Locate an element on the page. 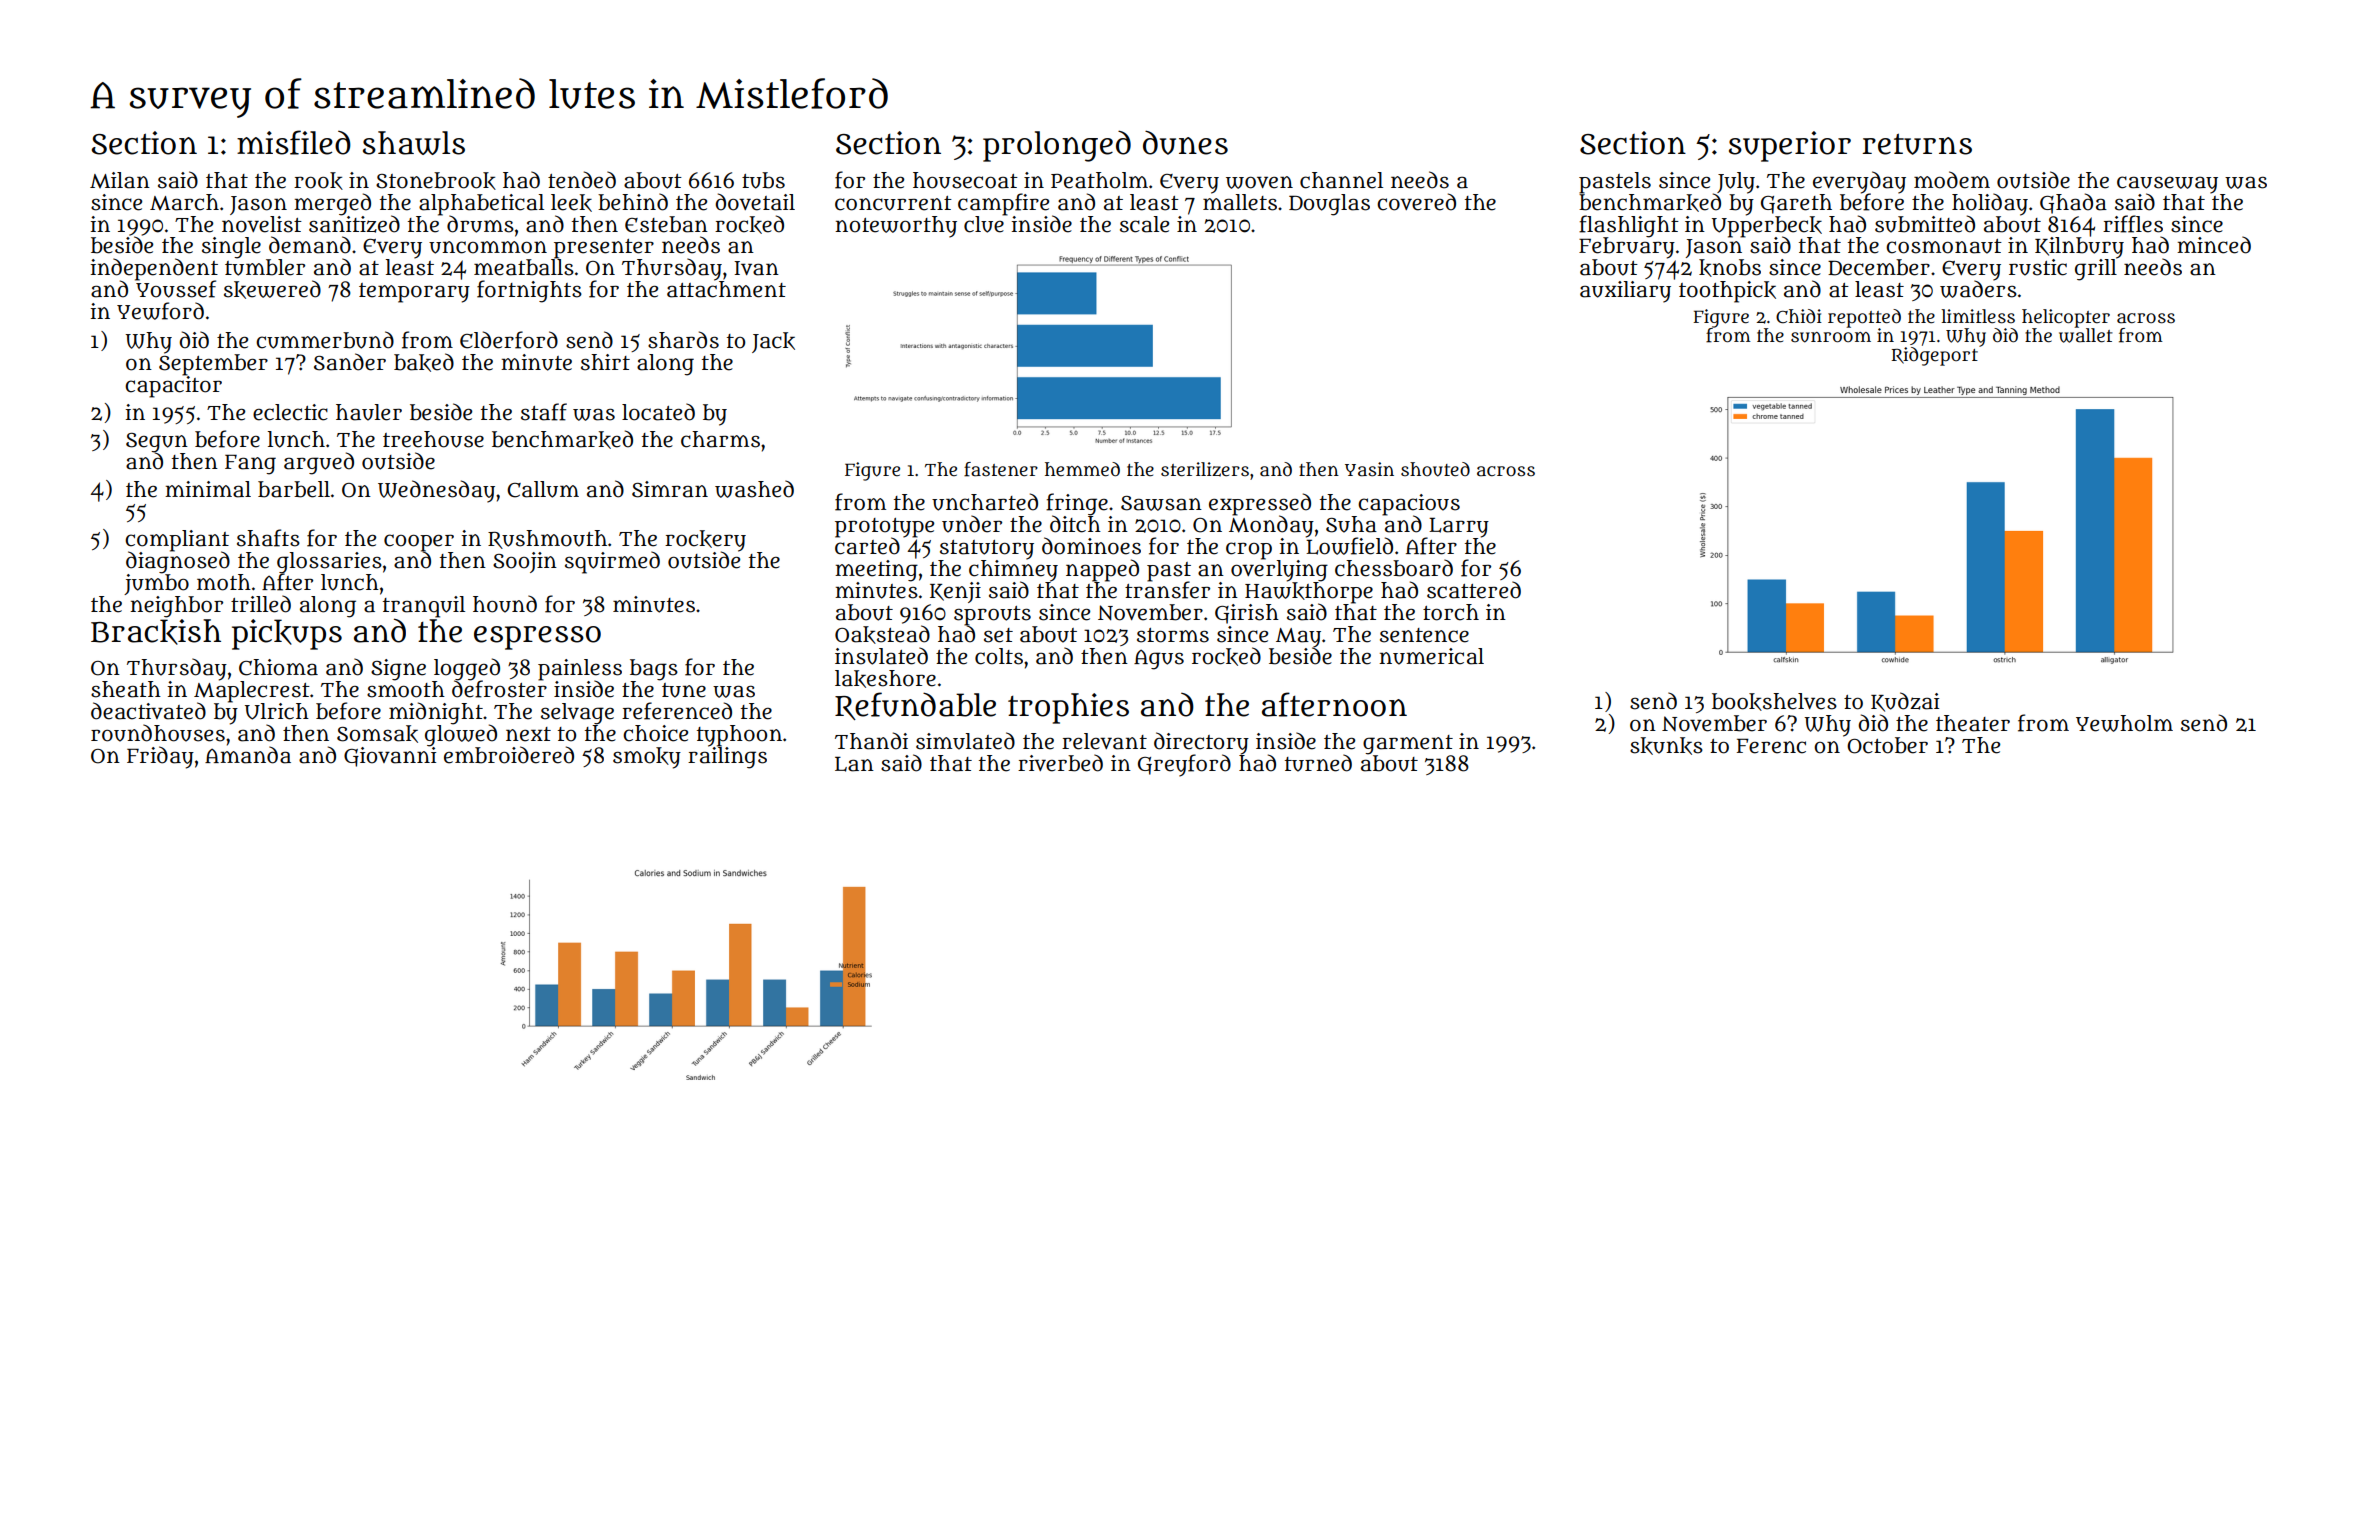  returns is located at coordinates (1917, 144).
